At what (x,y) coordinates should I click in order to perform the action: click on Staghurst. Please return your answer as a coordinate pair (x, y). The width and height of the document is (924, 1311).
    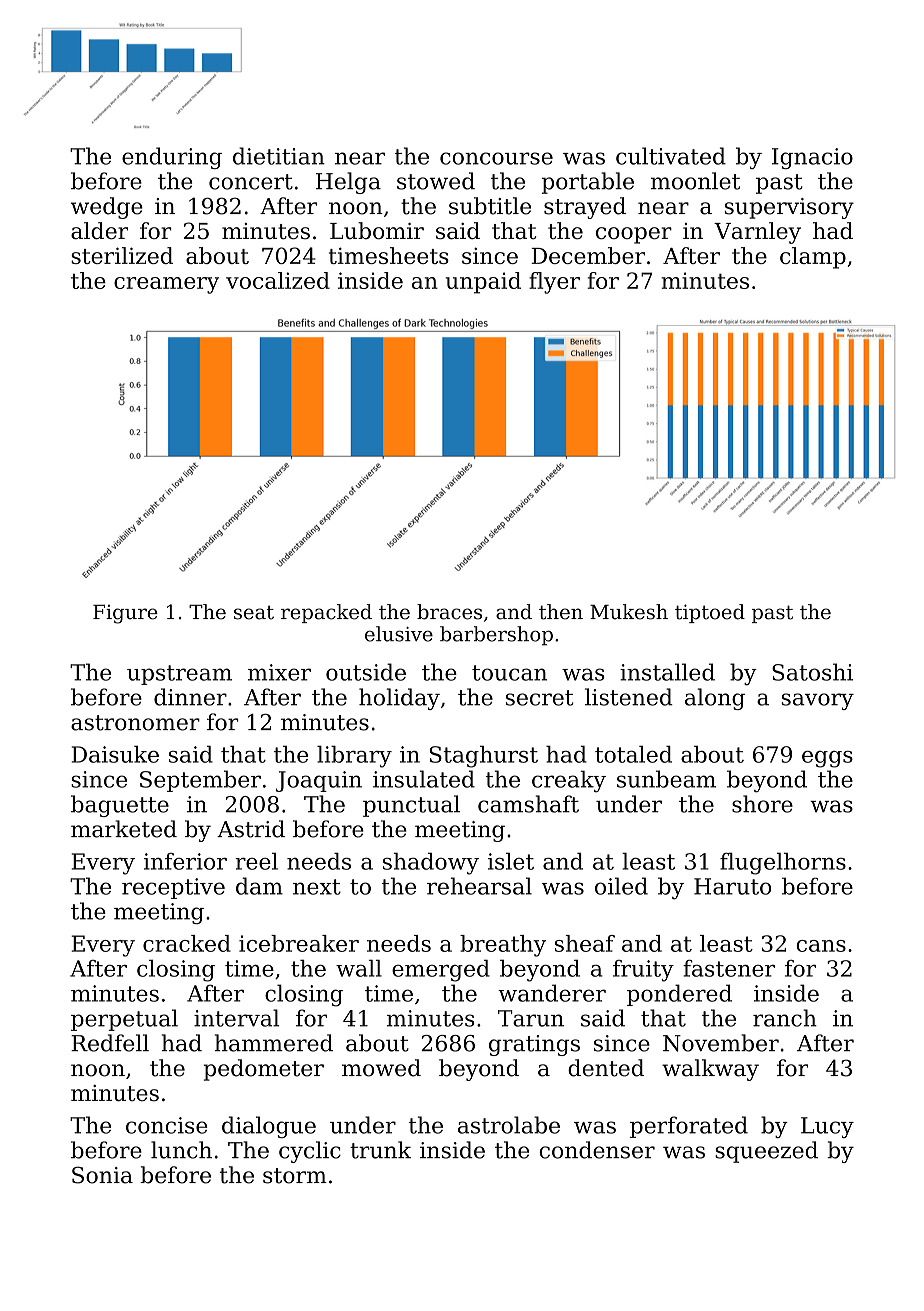
    Looking at the image, I should click on (484, 757).
